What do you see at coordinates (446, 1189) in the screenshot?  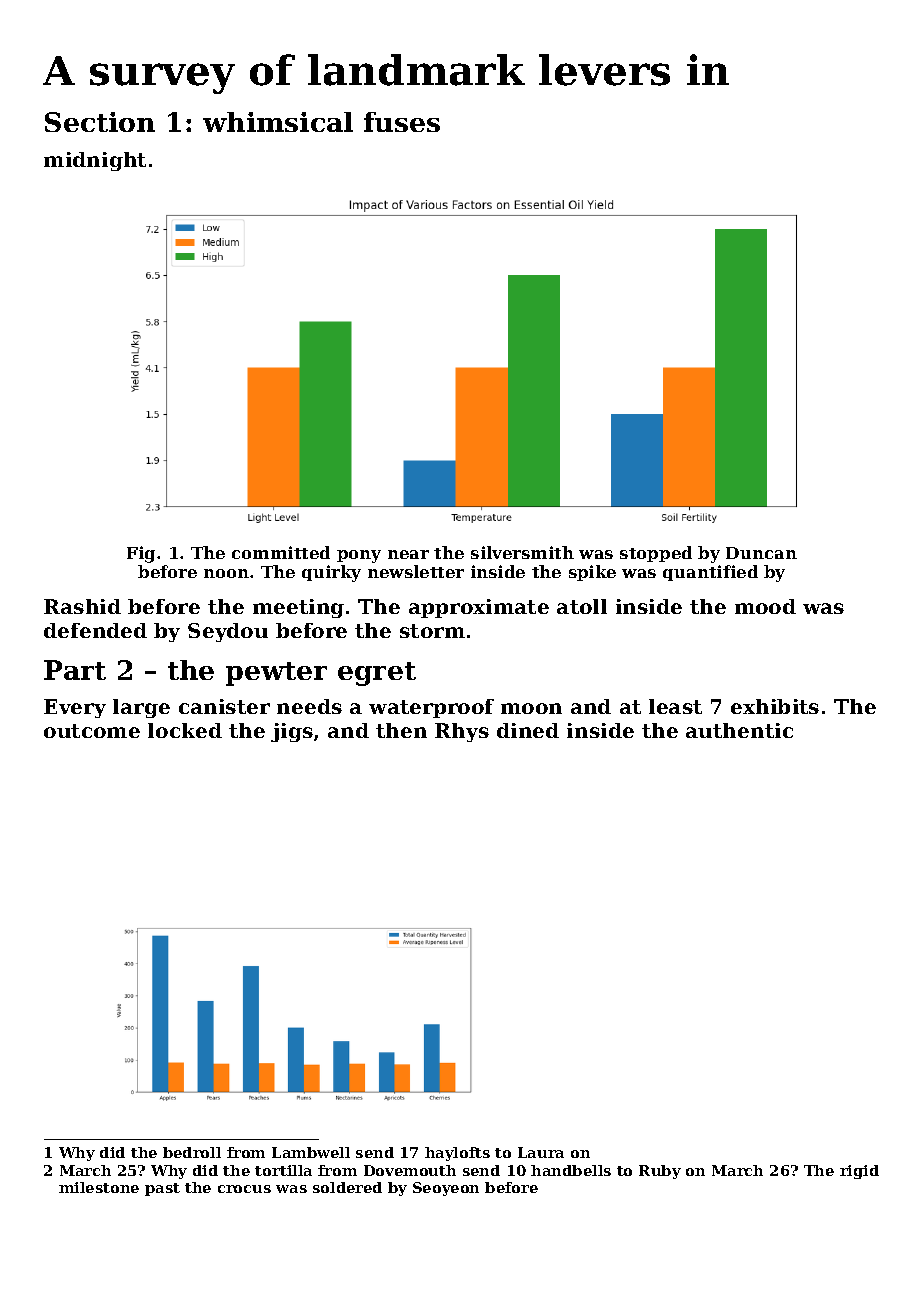 I see `Seoyeon` at bounding box center [446, 1189].
